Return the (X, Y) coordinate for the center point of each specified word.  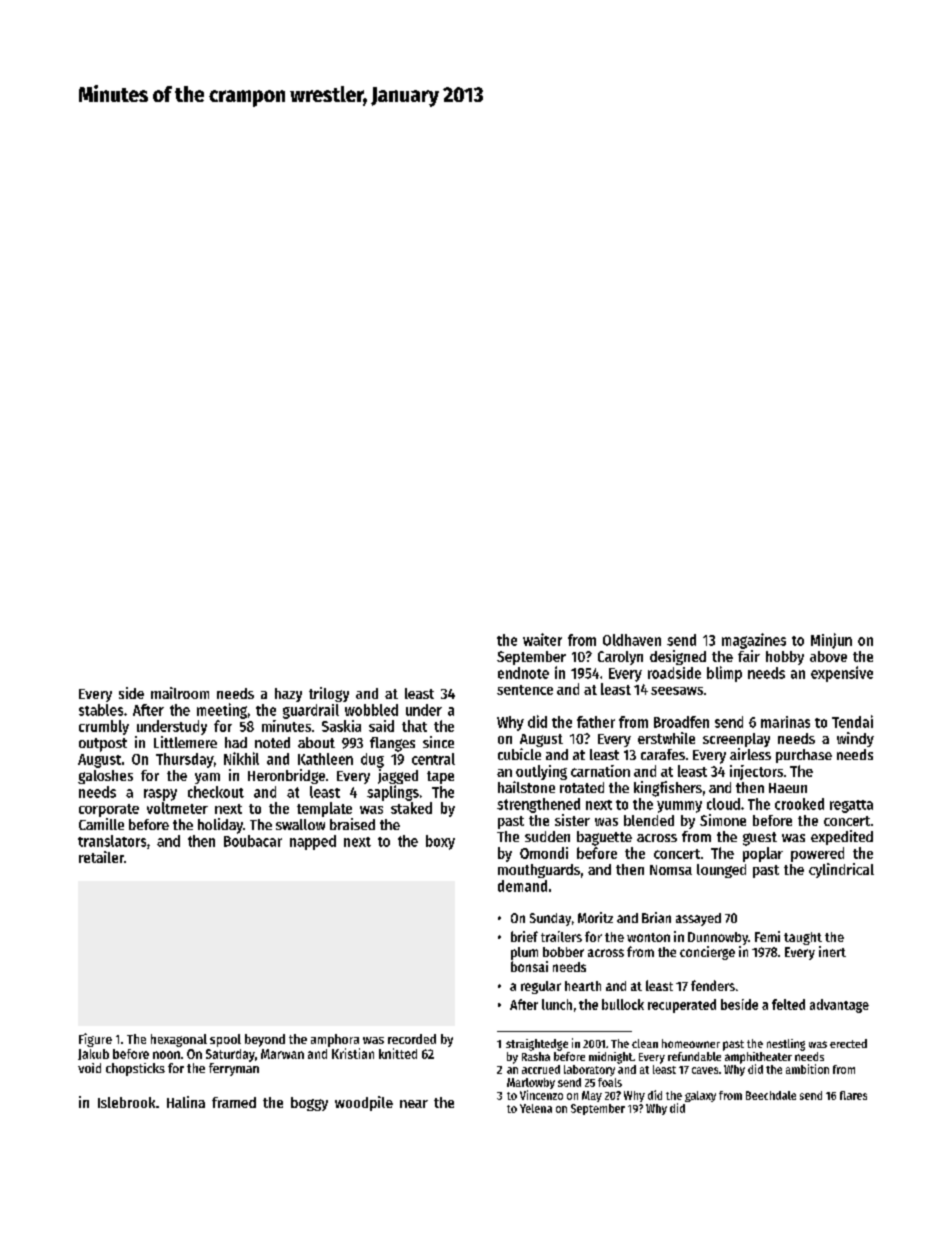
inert (832, 951)
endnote (523, 673)
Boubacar (253, 841)
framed (234, 1102)
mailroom (180, 693)
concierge (707, 953)
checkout (216, 792)
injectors (756, 772)
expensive (842, 674)
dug (372, 760)
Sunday (550, 919)
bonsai (529, 966)
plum (524, 953)
